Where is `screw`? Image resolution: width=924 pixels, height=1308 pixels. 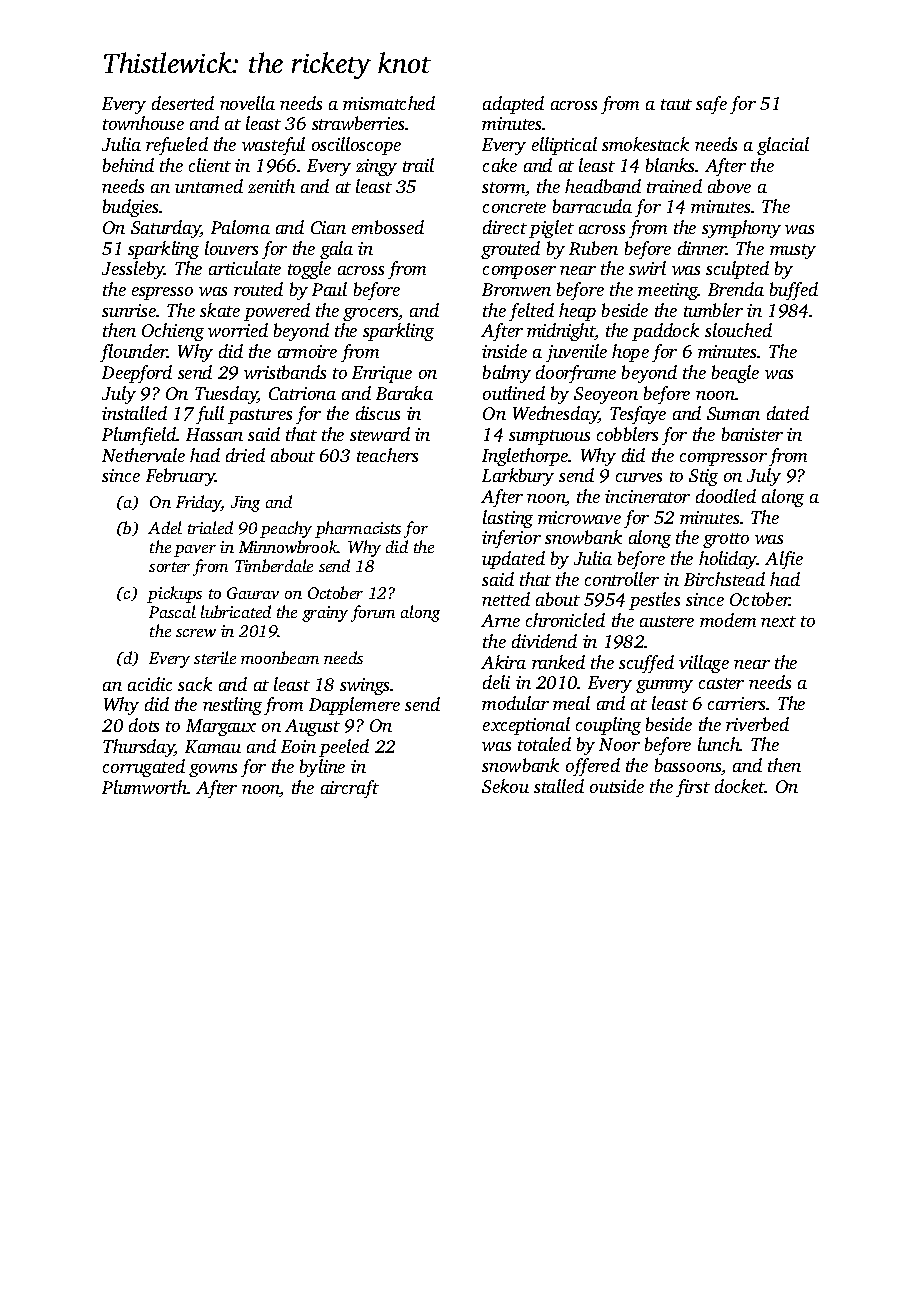 screw is located at coordinates (196, 633).
